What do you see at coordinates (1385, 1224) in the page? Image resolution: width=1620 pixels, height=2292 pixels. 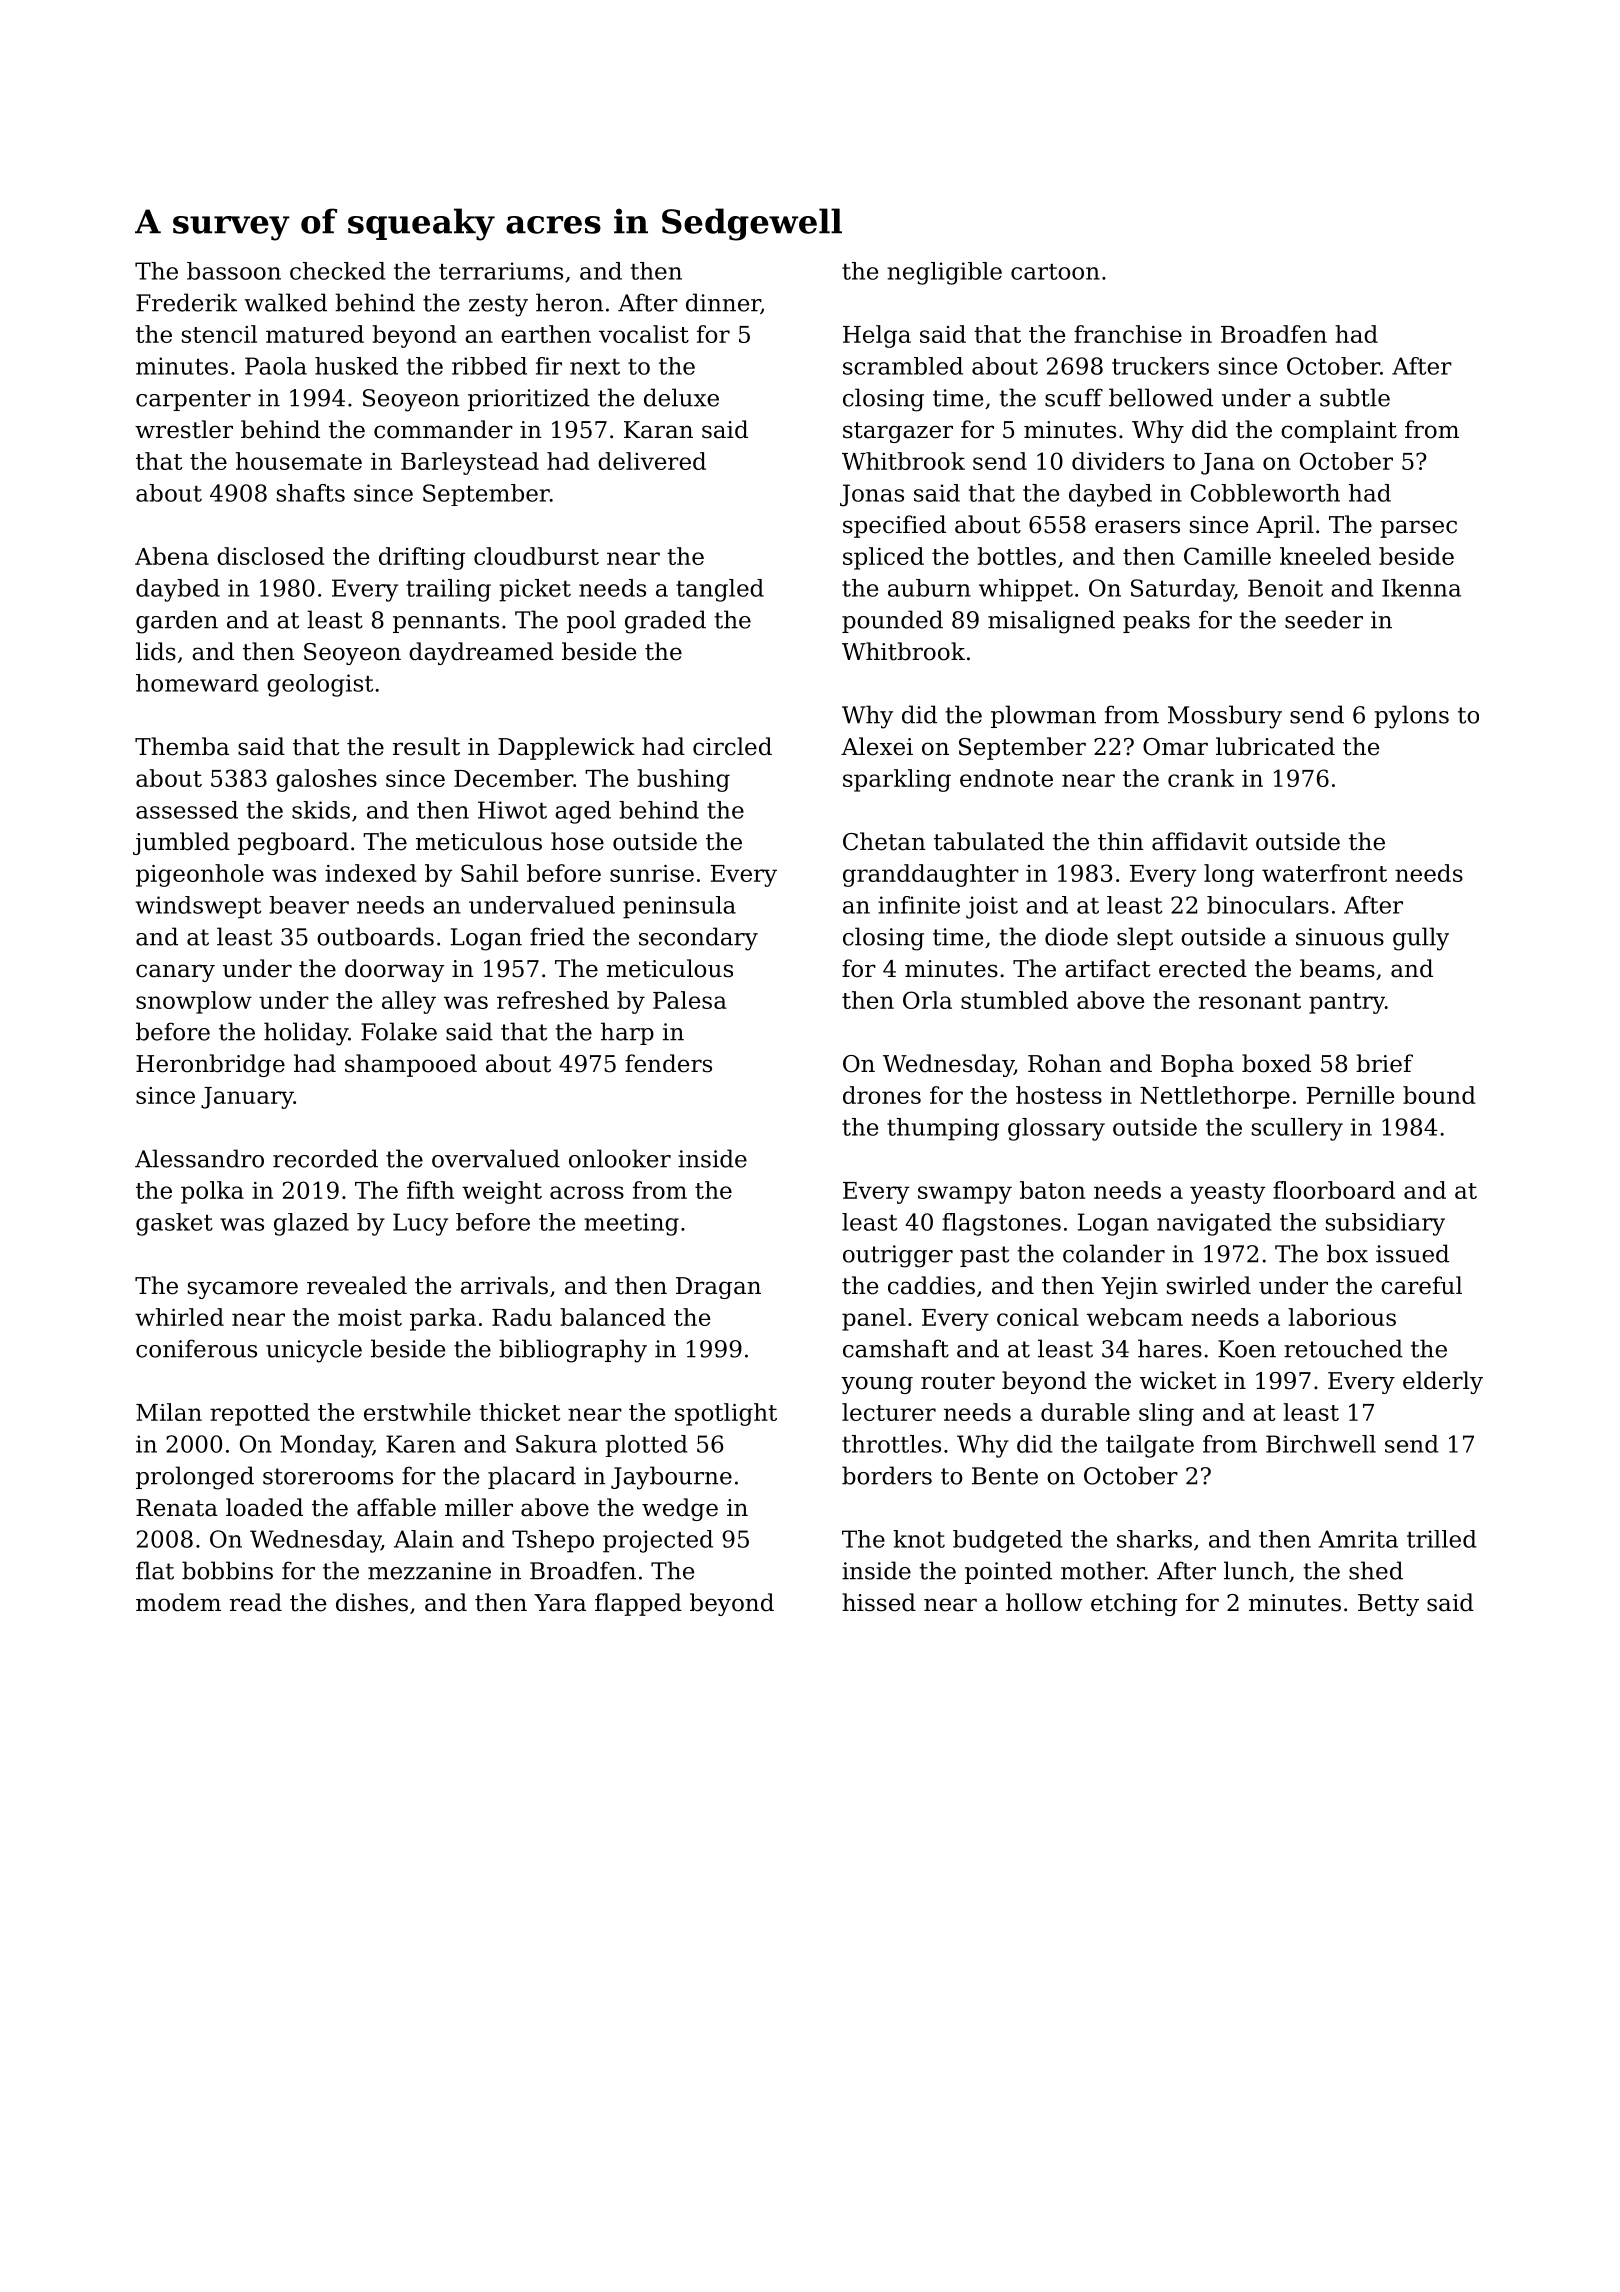 I see `subsidiary` at bounding box center [1385, 1224].
